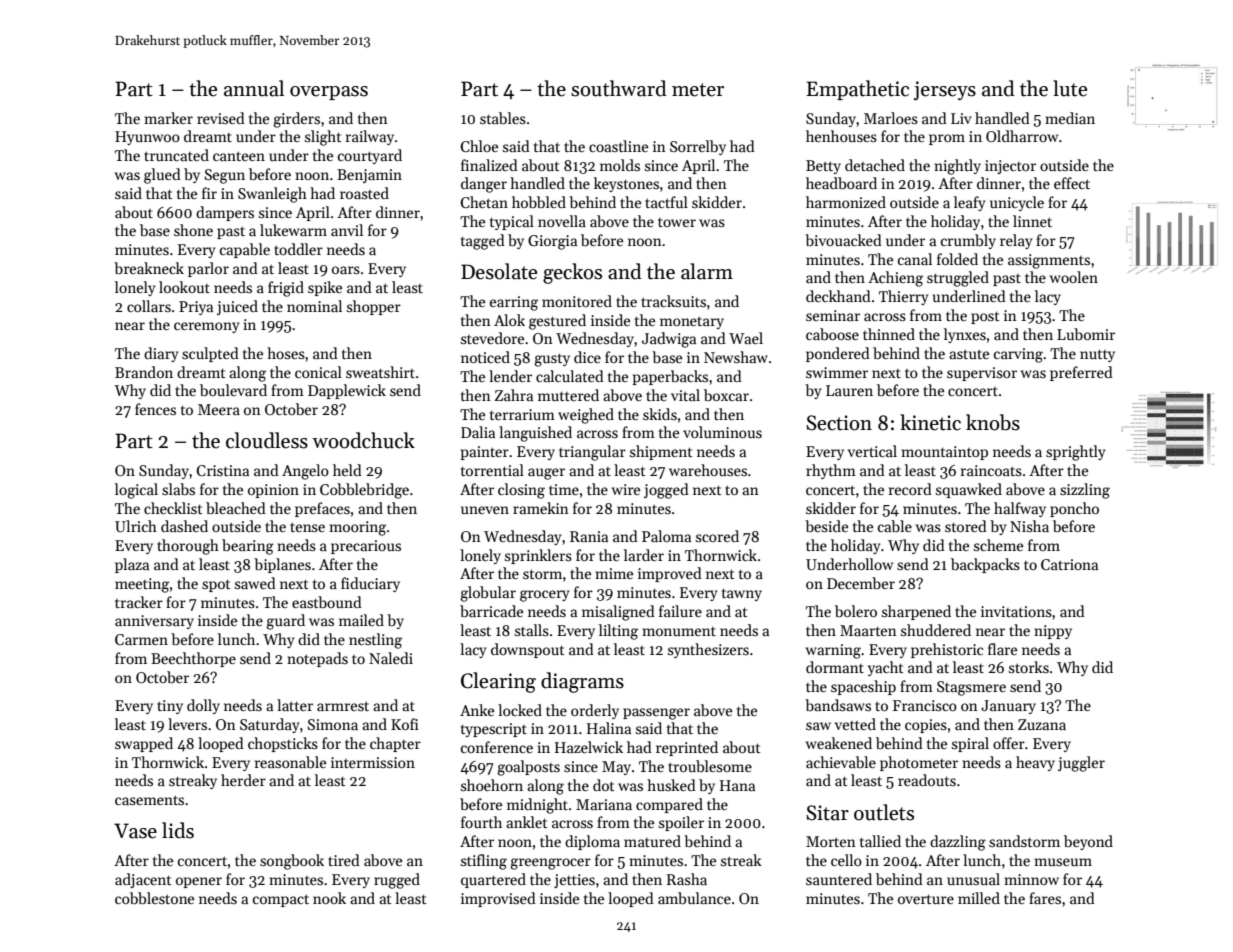 This screenshot has height=952, width=1233. Describe the element at coordinates (141, 639) in the screenshot. I see `Carmen` at that location.
